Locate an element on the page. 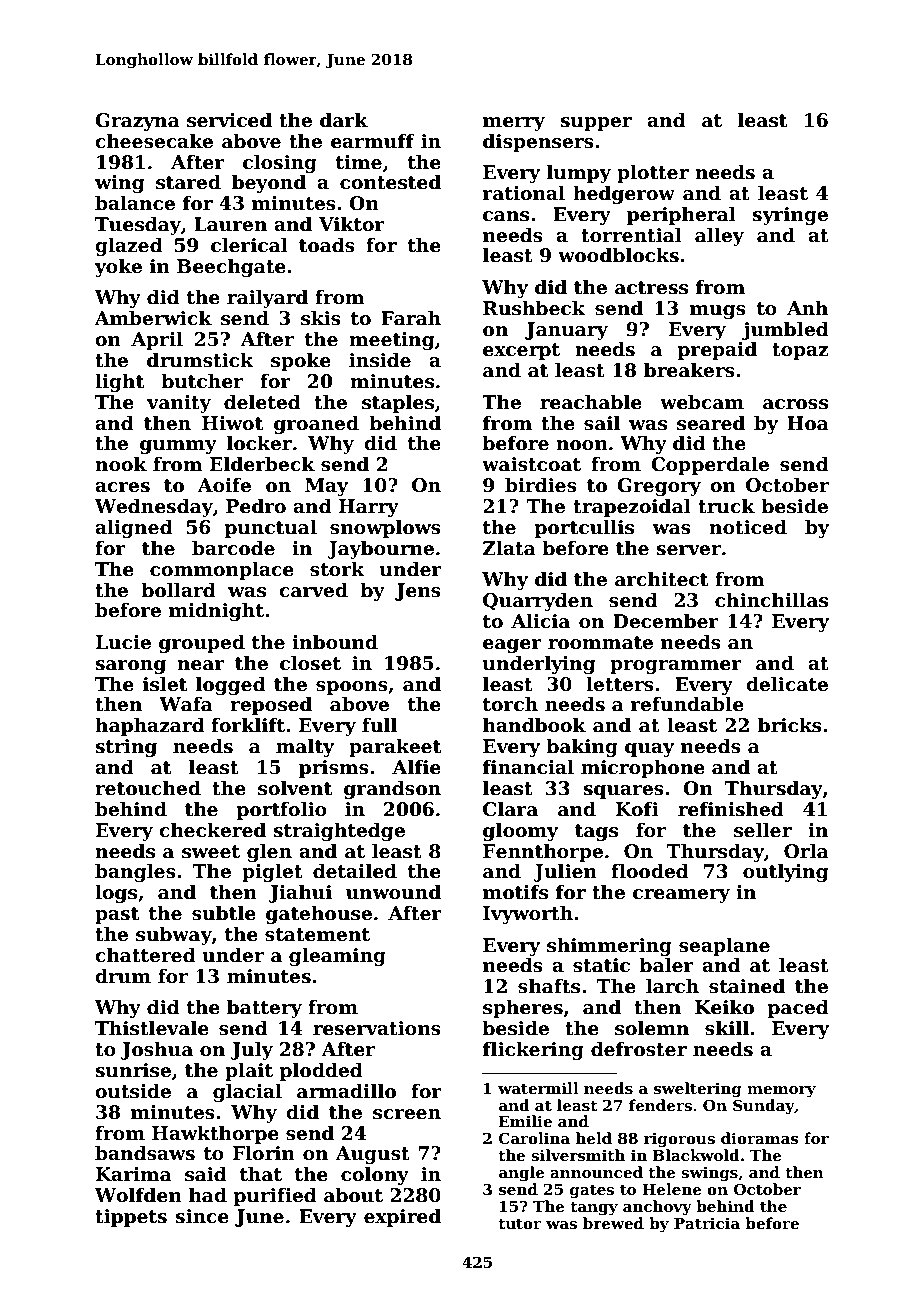  bricks is located at coordinates (790, 725).
